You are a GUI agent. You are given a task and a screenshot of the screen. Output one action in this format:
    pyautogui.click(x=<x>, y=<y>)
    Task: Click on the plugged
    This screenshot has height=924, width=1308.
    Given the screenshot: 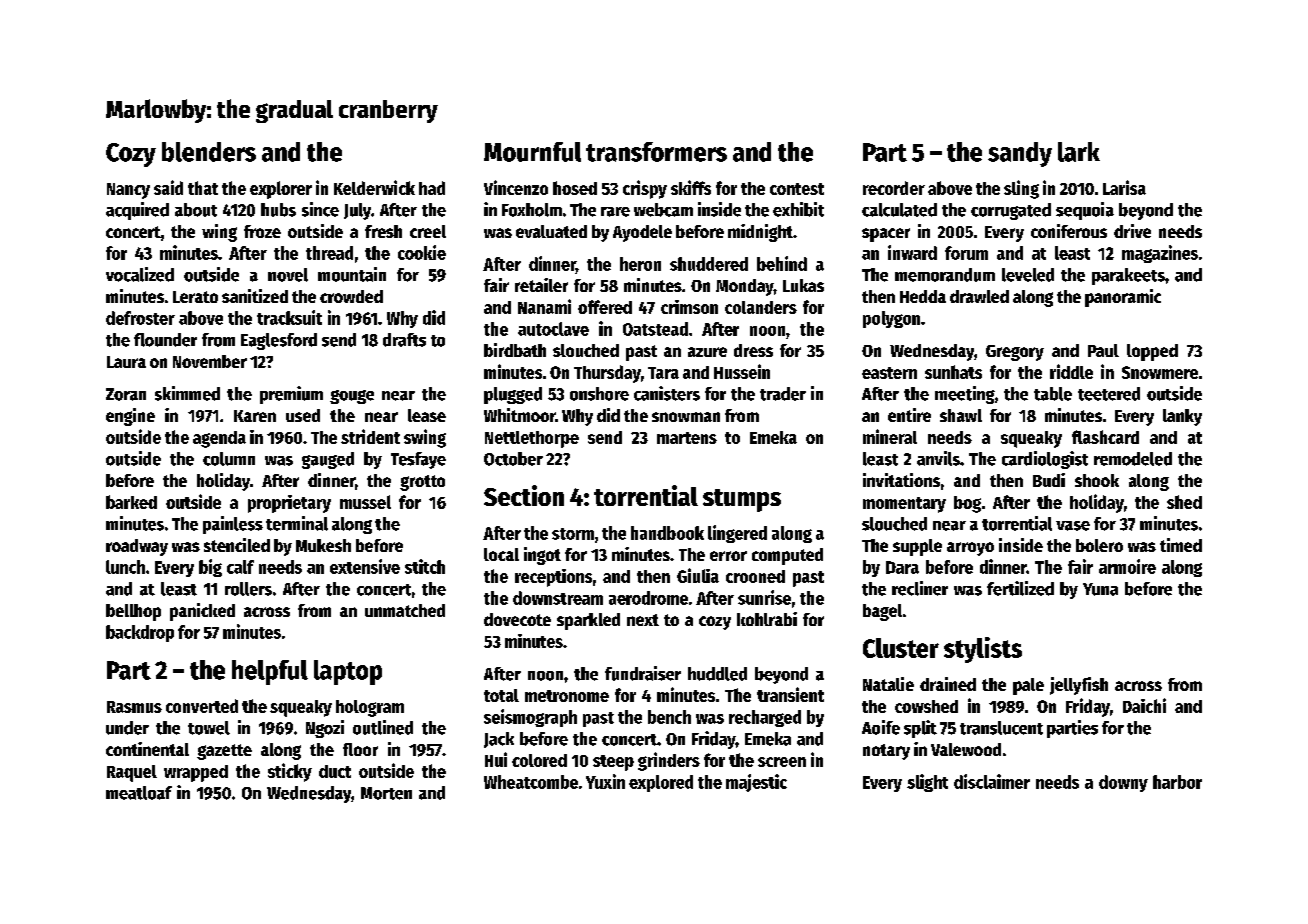 What is the action you would take?
    pyautogui.click(x=513, y=395)
